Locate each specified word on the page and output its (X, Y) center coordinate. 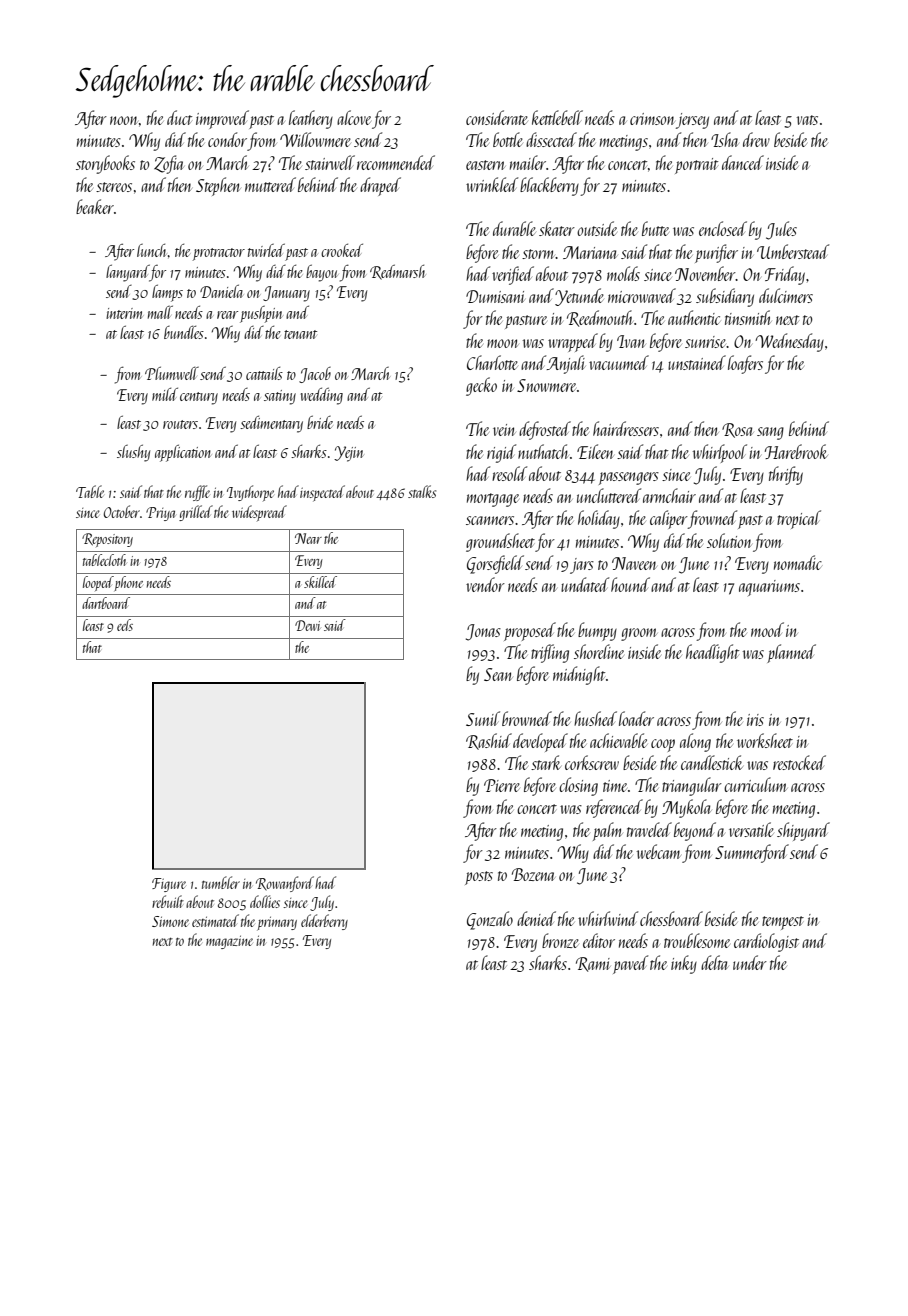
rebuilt (168, 901)
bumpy (597, 631)
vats (807, 120)
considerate (497, 117)
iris (755, 720)
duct (179, 117)
